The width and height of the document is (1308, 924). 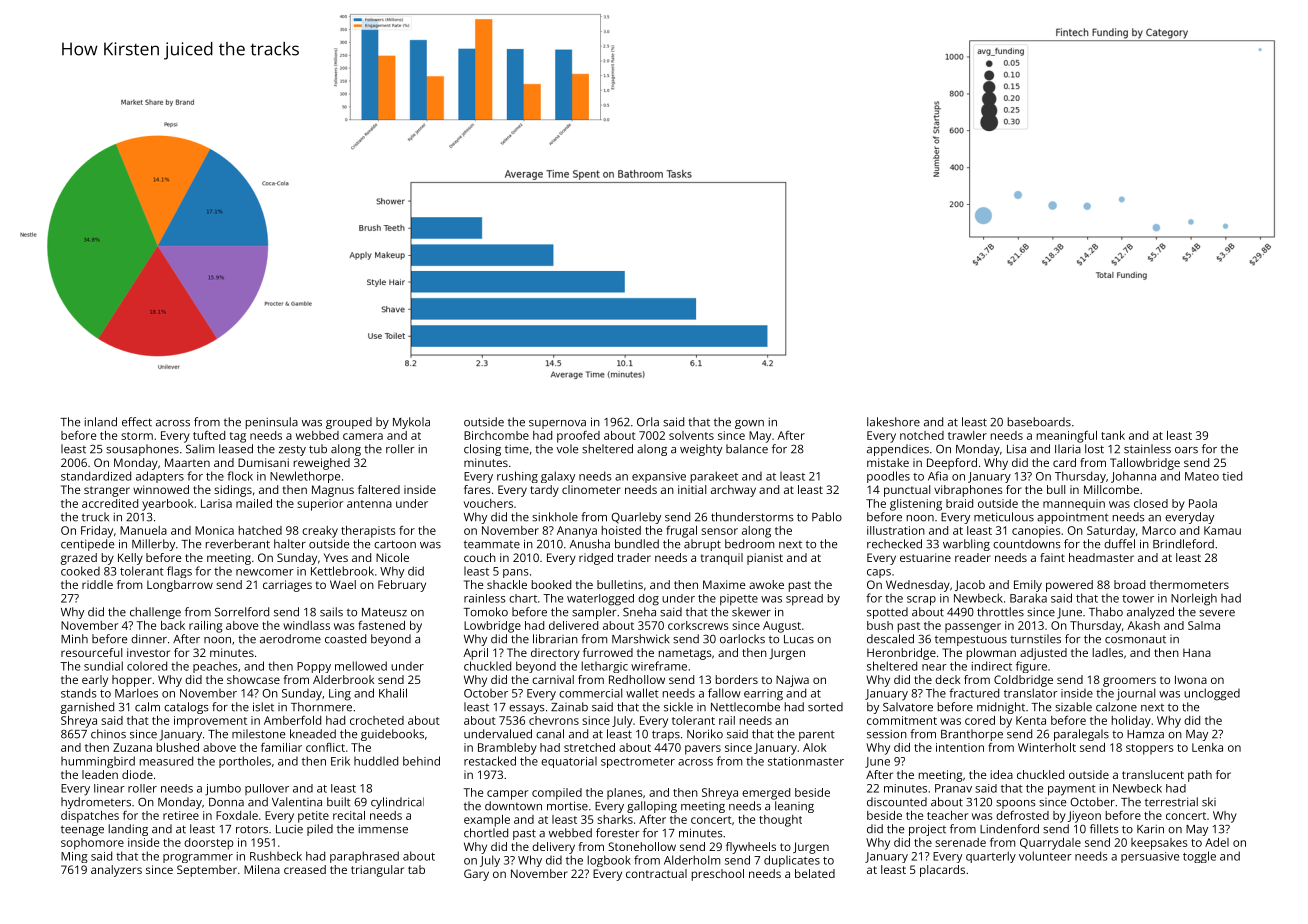 I want to click on baseboards, so click(x=1039, y=422).
